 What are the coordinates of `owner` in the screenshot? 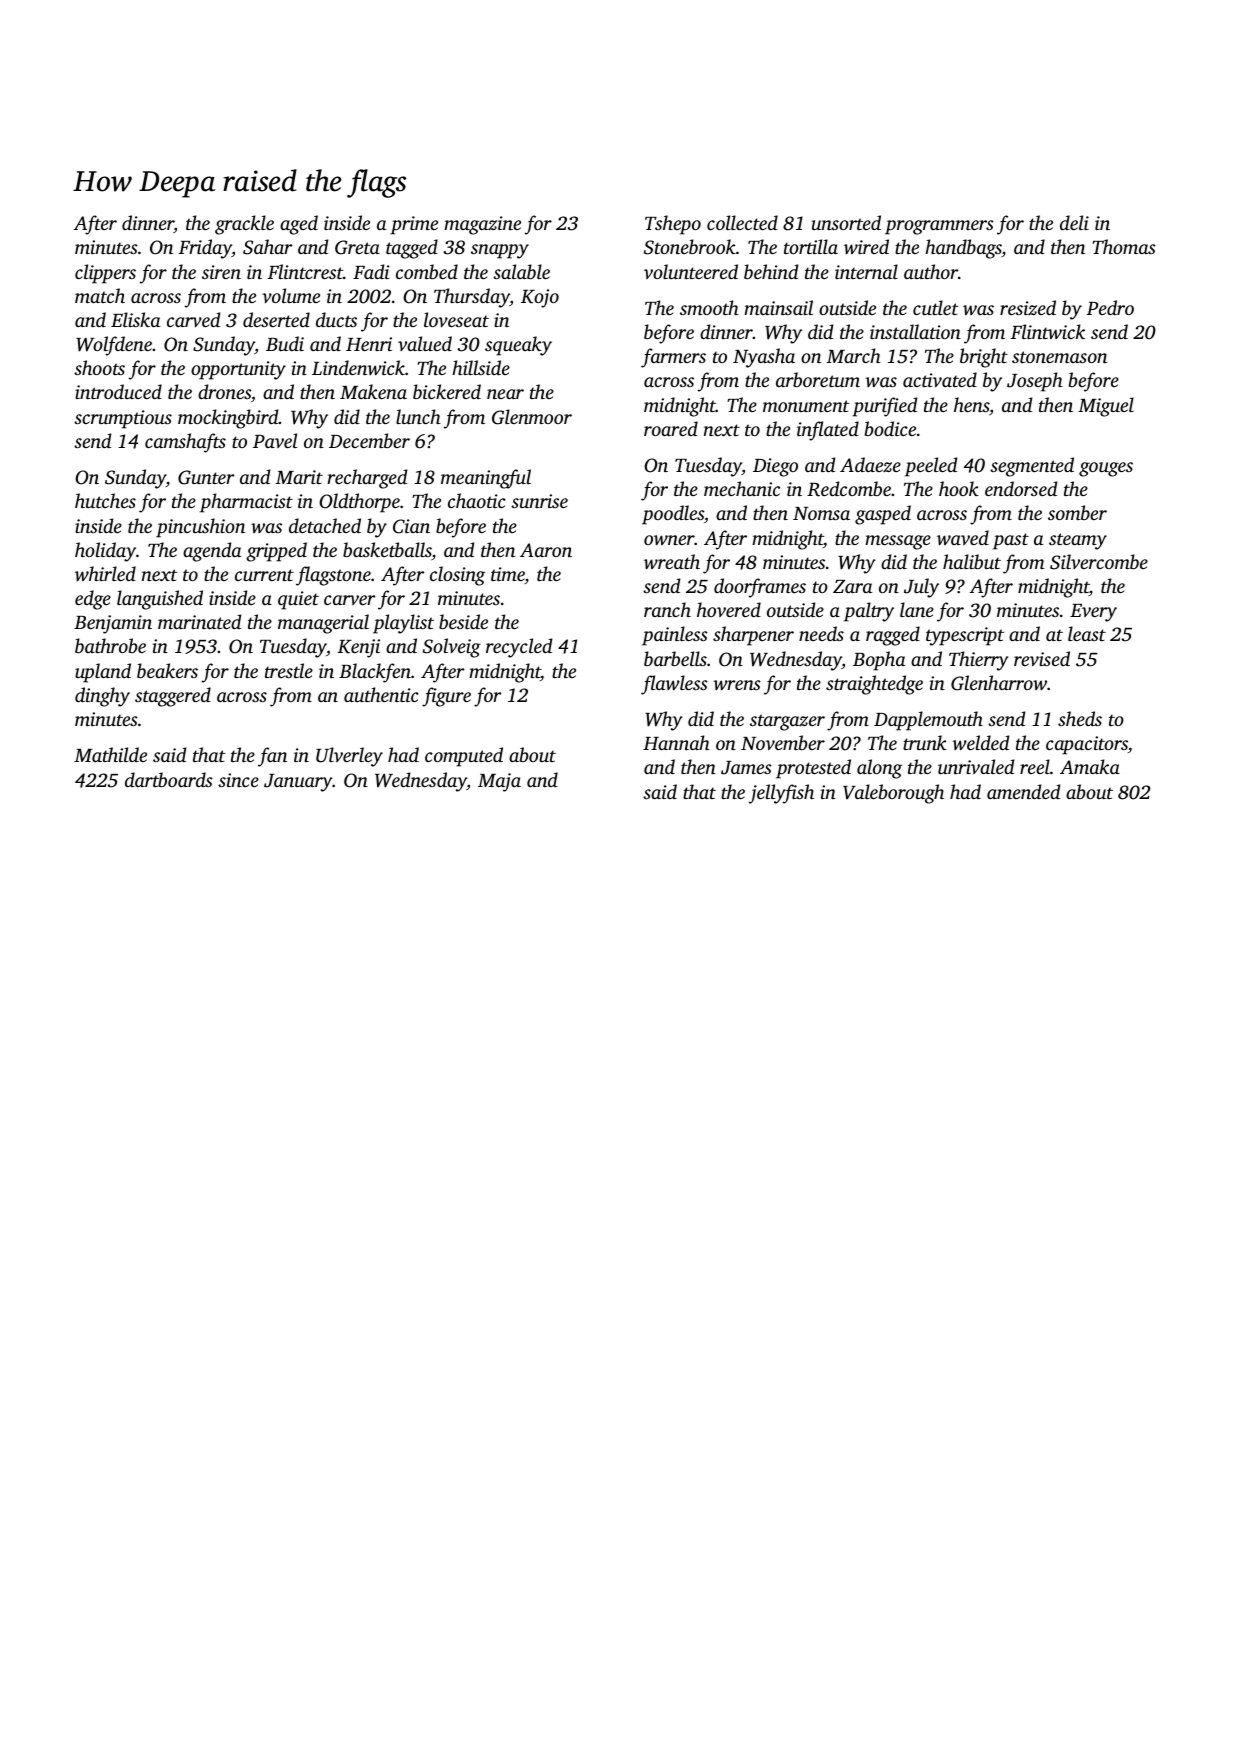 It's located at (669, 540).
